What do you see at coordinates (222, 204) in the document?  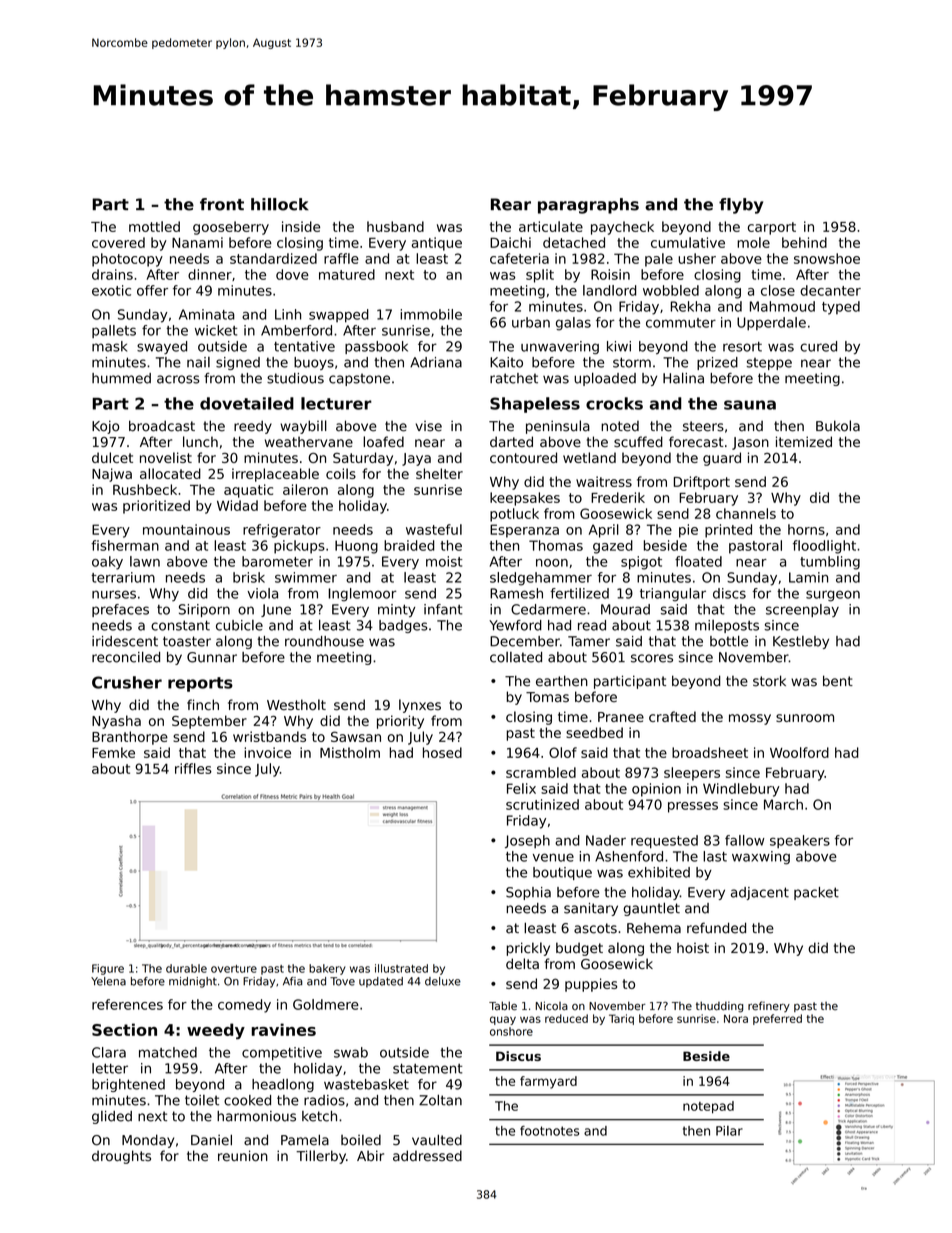 I see `front` at bounding box center [222, 204].
